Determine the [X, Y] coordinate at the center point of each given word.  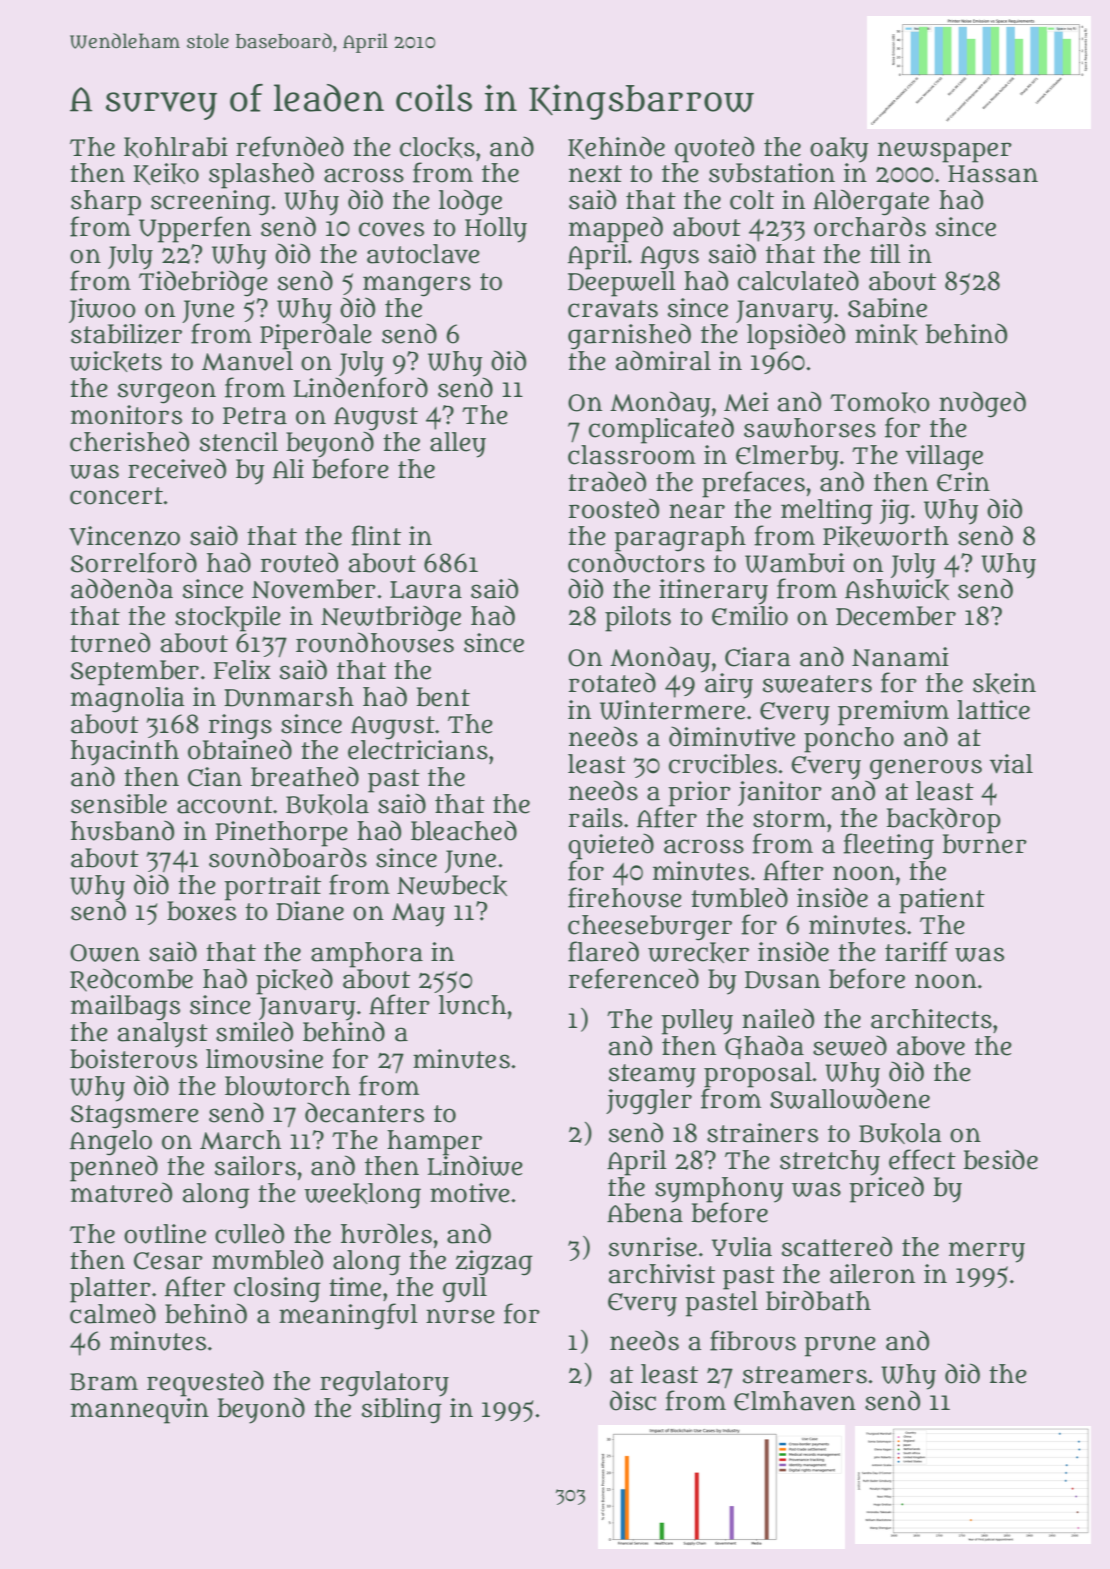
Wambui [795, 563]
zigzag [494, 1263]
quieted [611, 846]
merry [987, 1252]
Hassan [993, 174]
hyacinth [125, 753]
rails [596, 818]
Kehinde [616, 147]
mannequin [140, 1411]
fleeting [888, 846]
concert [116, 496]
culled [249, 1233]
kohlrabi [176, 147]
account [225, 805]
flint [376, 535]
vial [1011, 764]
